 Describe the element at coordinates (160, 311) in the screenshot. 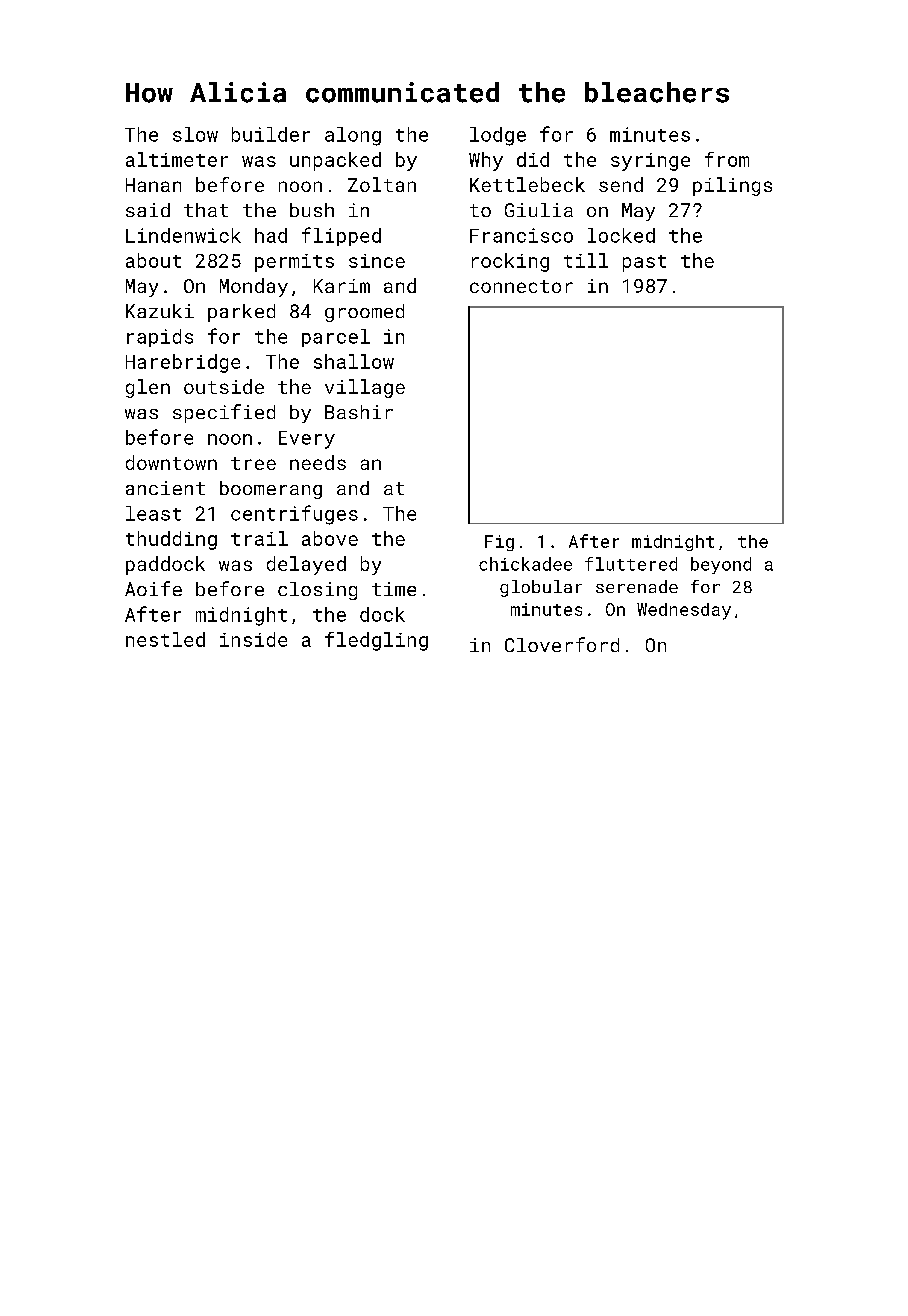

I see `Kazuki` at that location.
